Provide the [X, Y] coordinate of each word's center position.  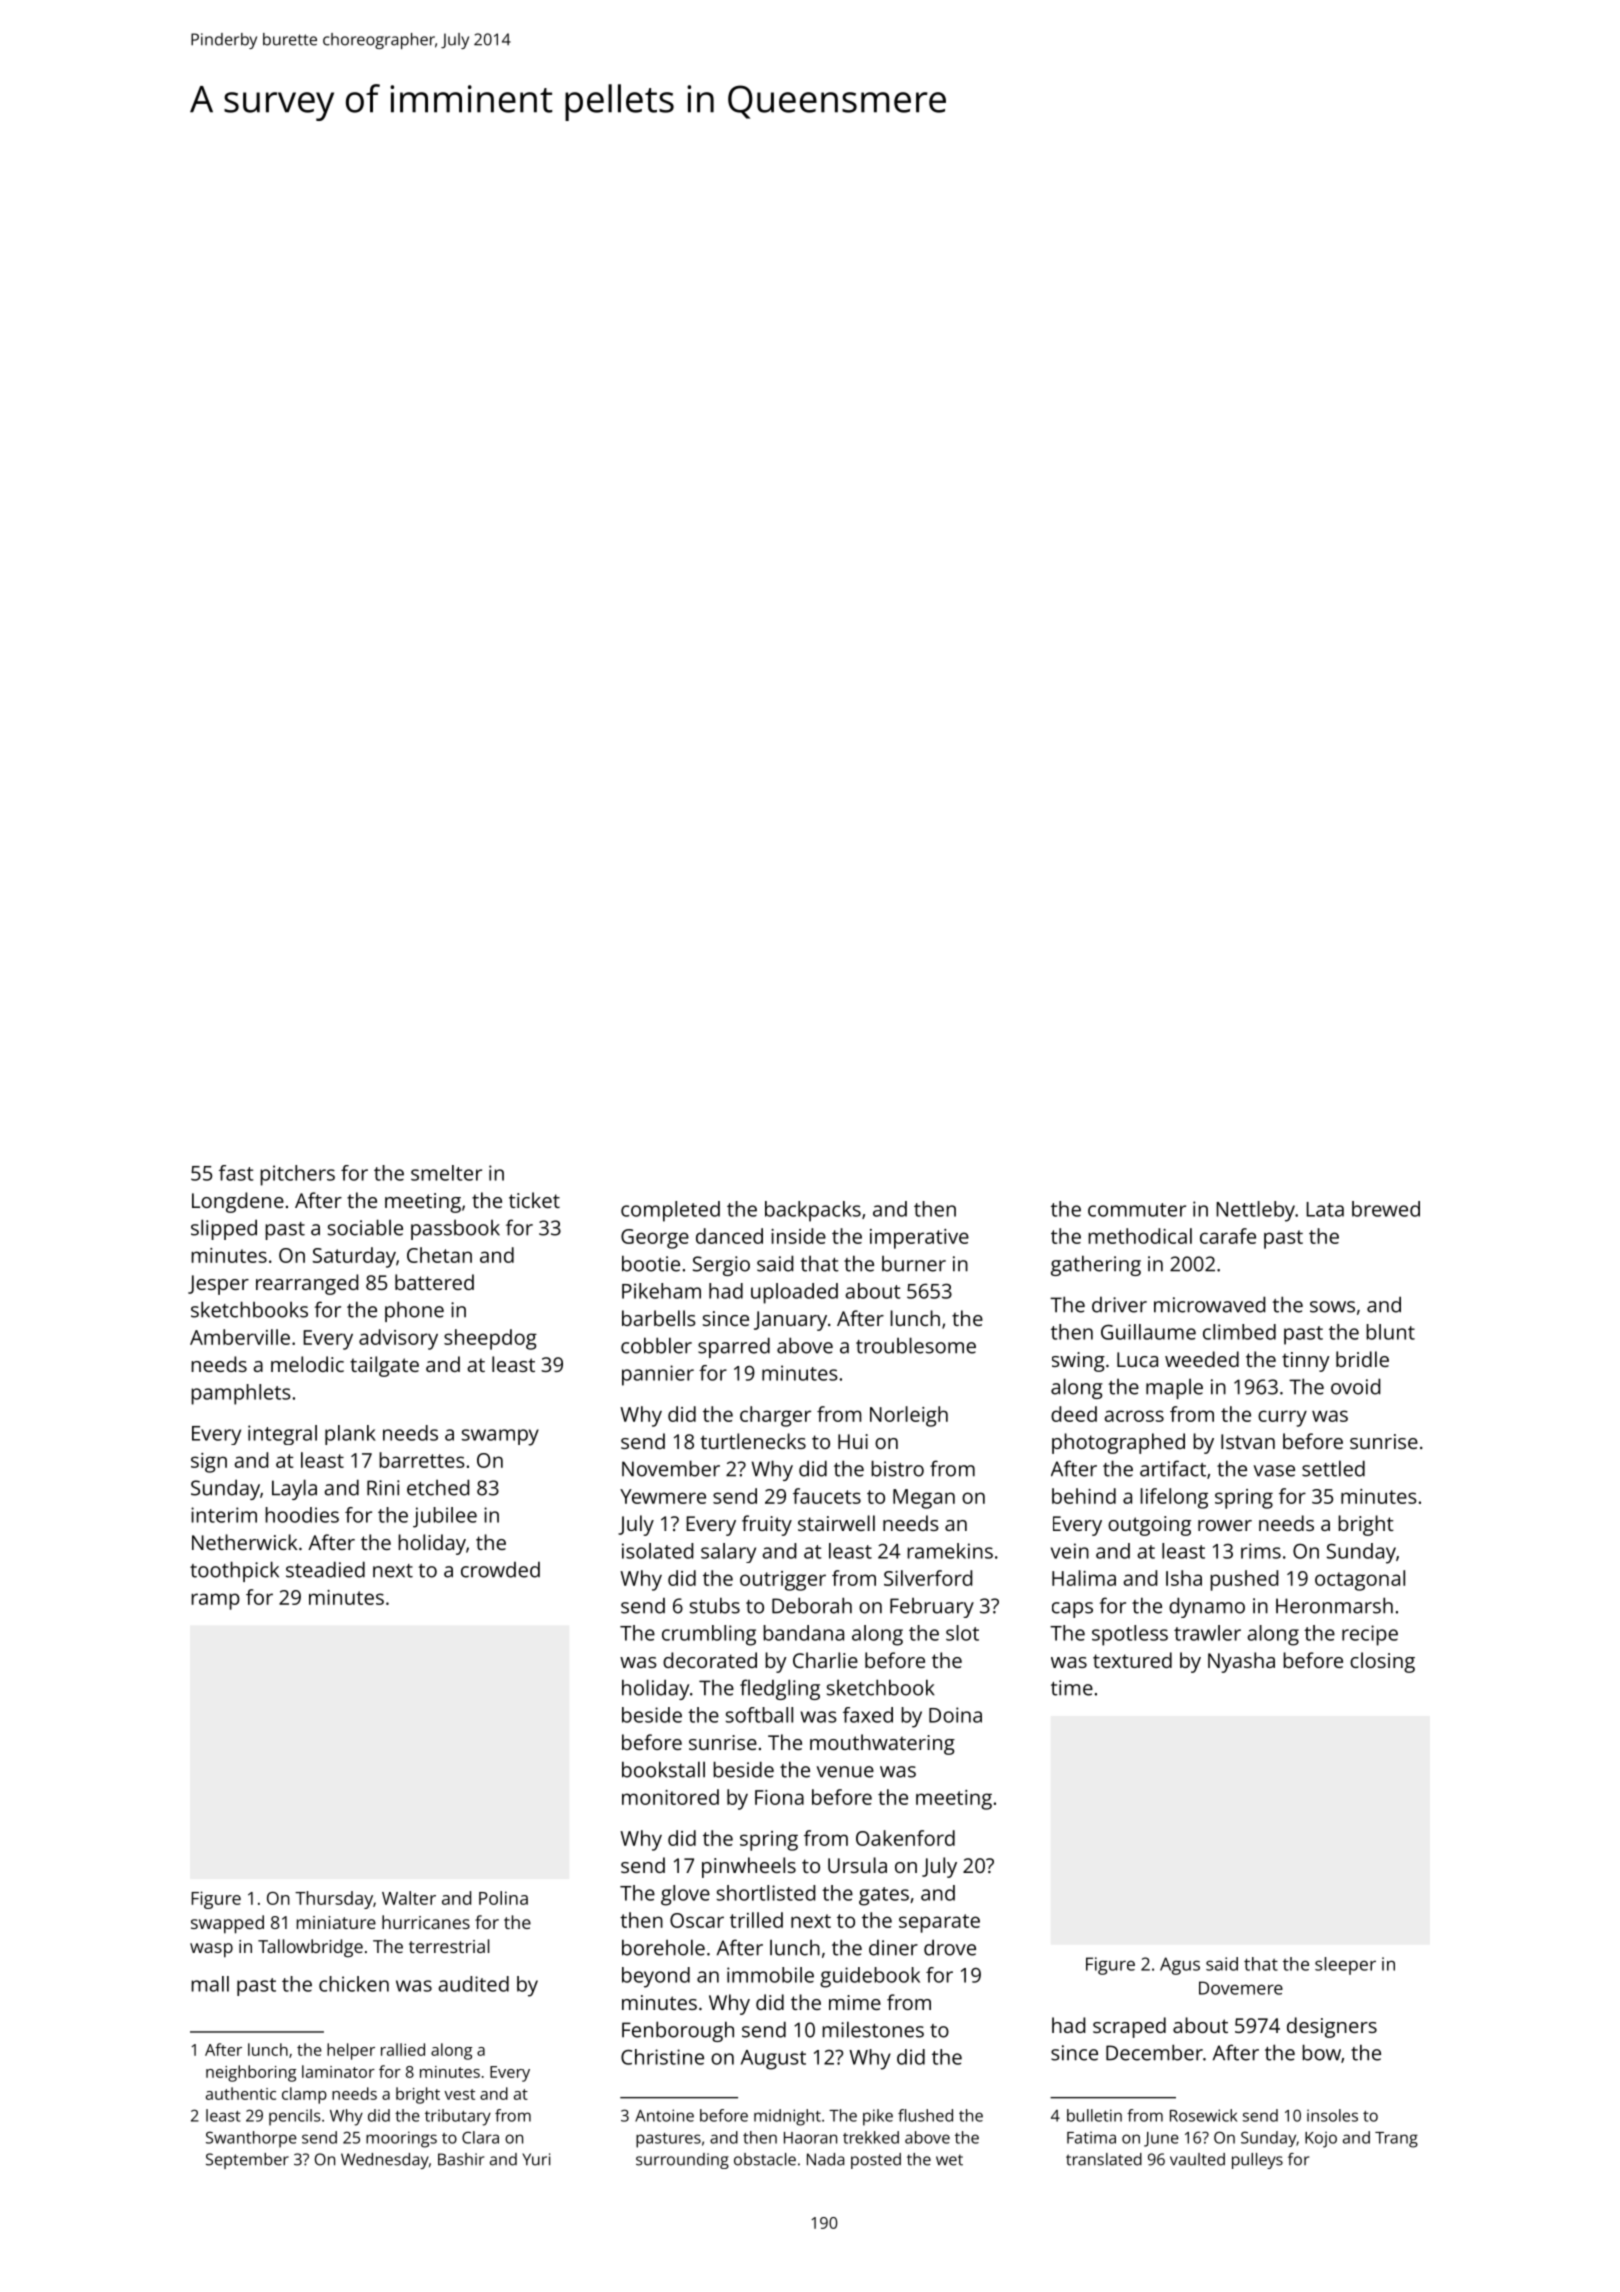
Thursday [334, 1900]
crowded [500, 1570]
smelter [446, 1173]
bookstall [663, 1769]
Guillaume [1148, 1332]
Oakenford [905, 1838]
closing [1382, 1662]
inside [798, 1236]
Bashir [461, 2159]
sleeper [1345, 1966]
